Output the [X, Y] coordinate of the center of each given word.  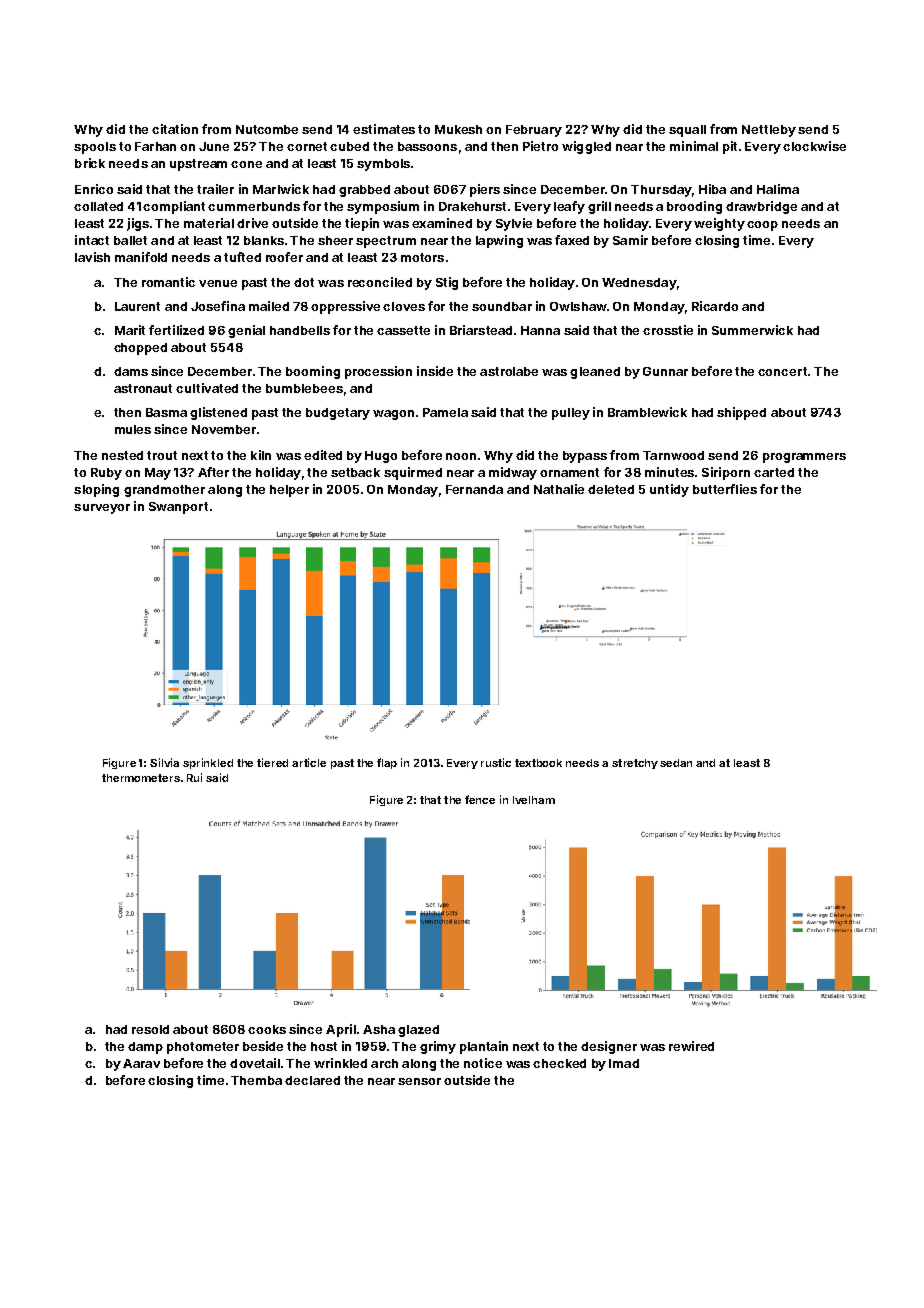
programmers [804, 458]
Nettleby [769, 131]
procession [378, 372]
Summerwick [752, 330]
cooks [267, 1029]
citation [175, 129]
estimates [384, 129]
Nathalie [559, 489]
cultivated [207, 388]
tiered [272, 762]
